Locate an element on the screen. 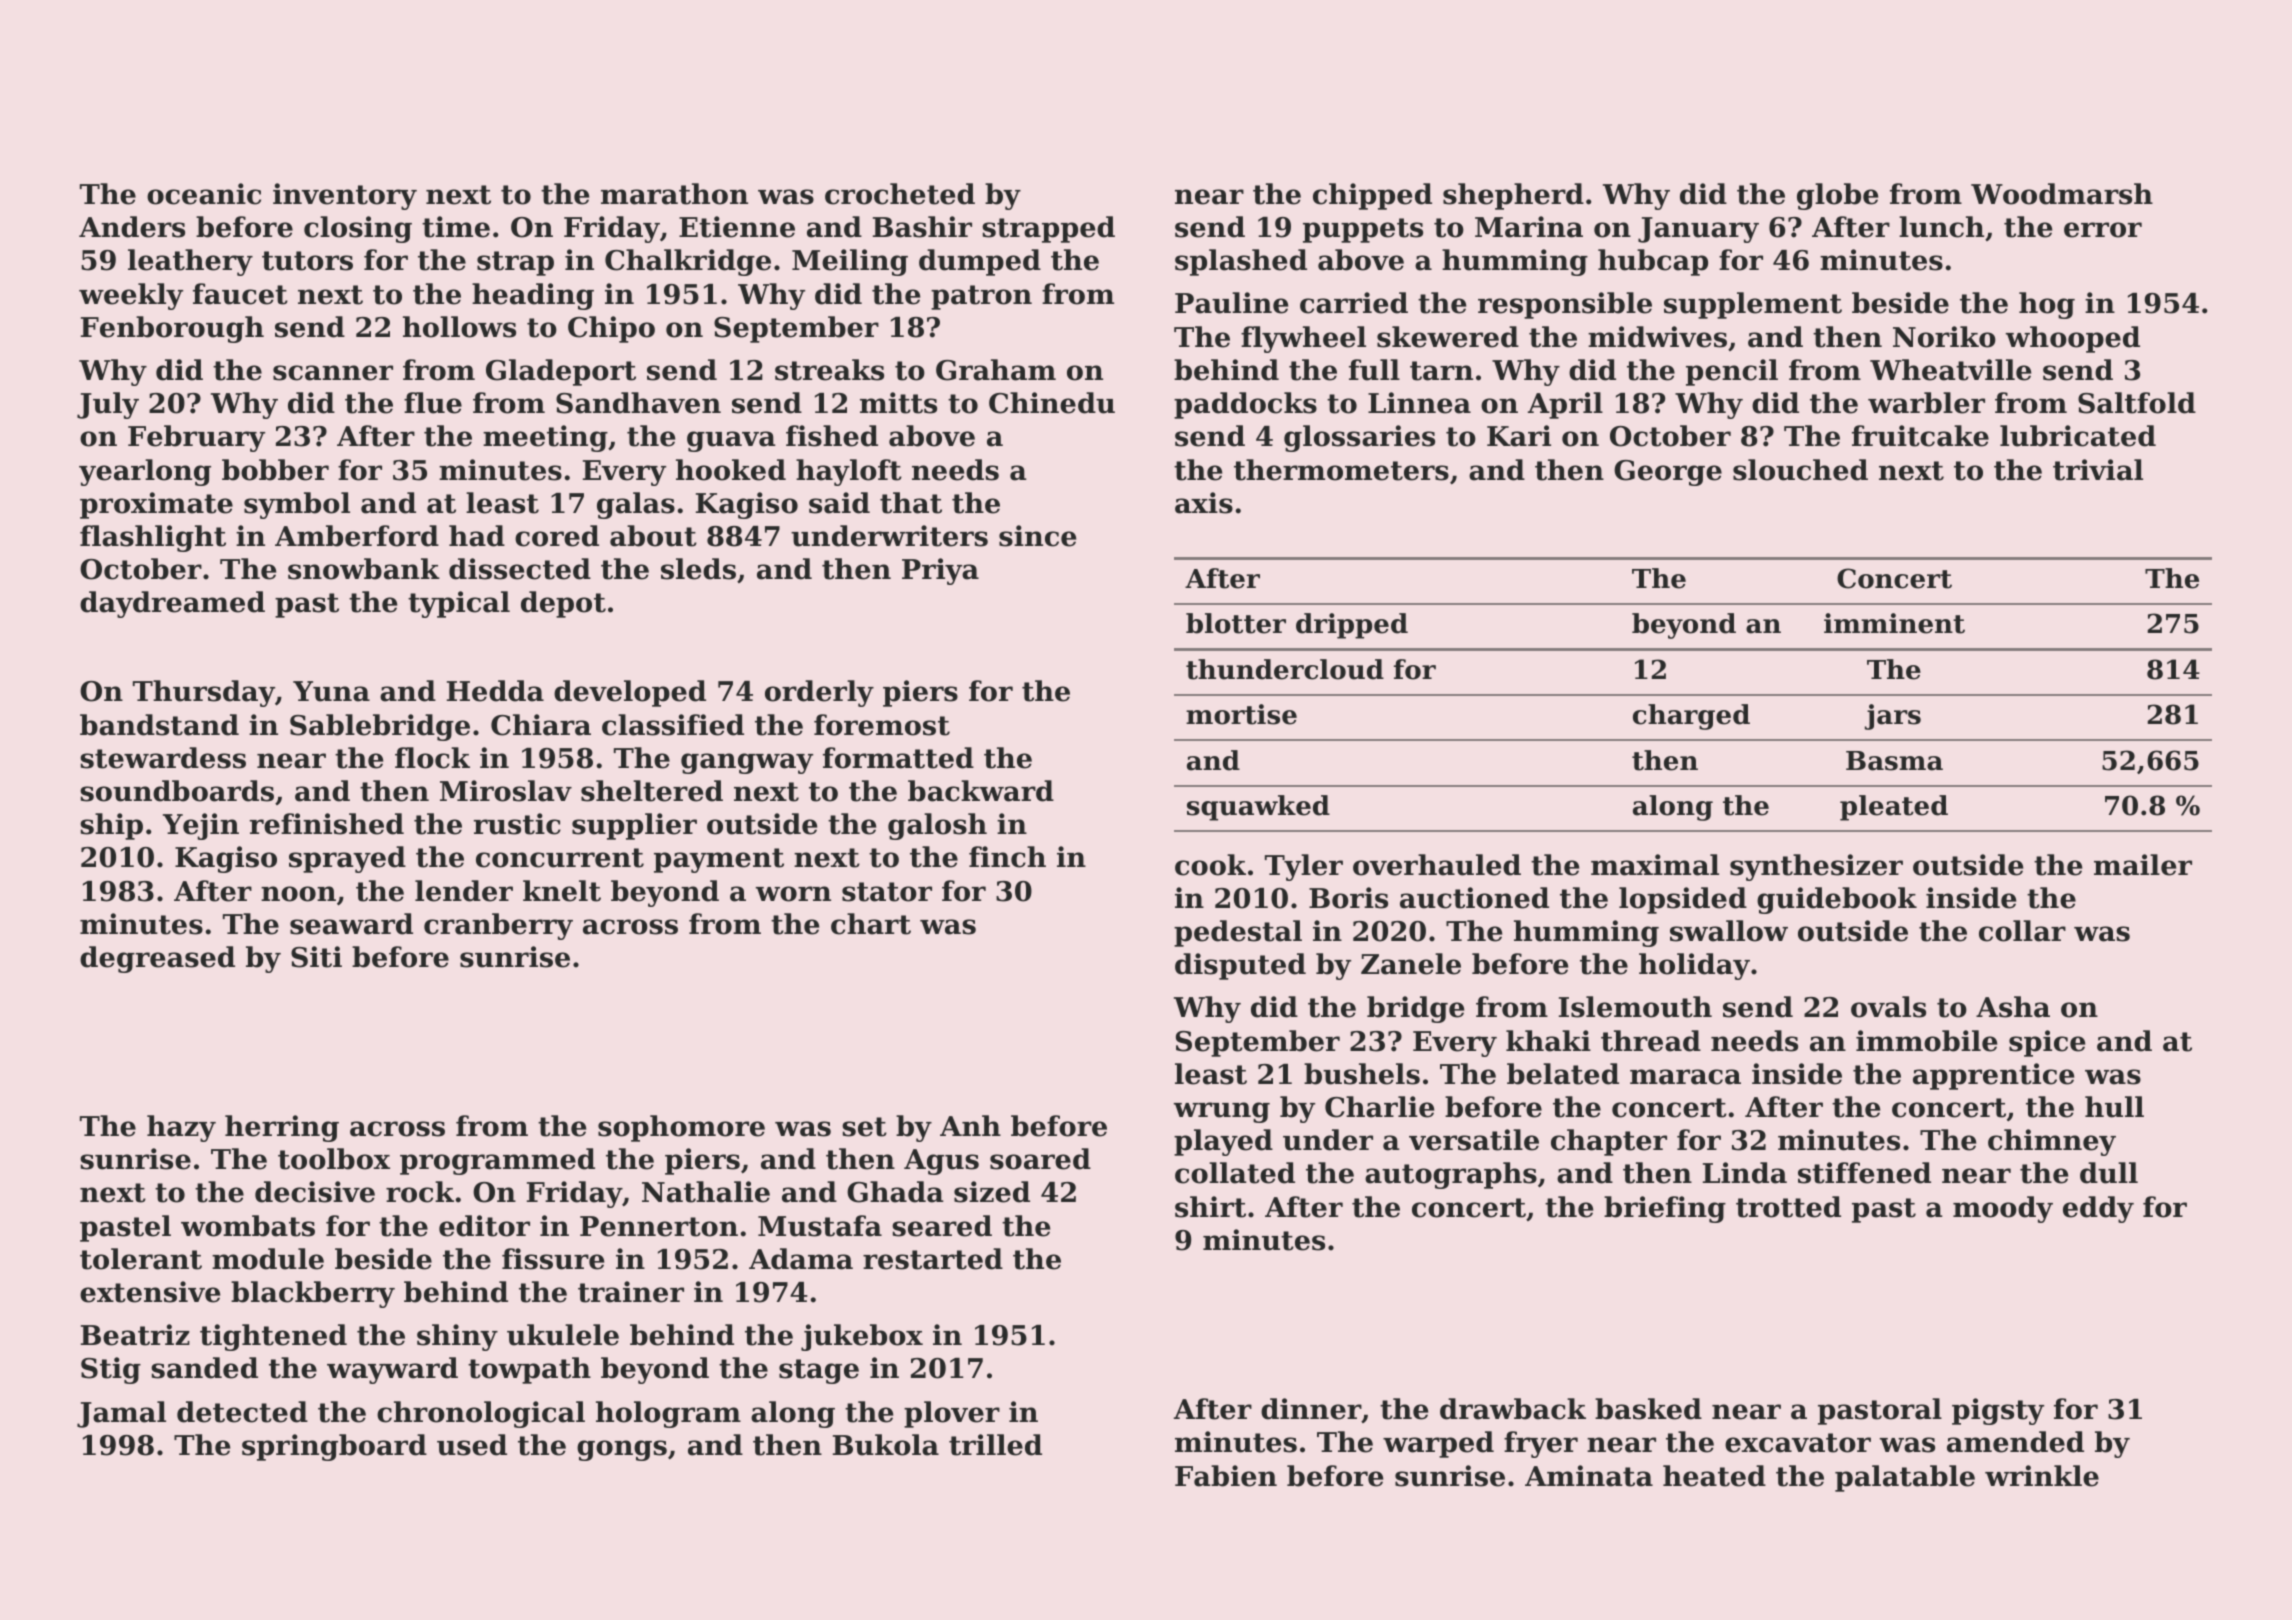 This screenshot has height=1620, width=2292. refinished is located at coordinates (327, 824).
